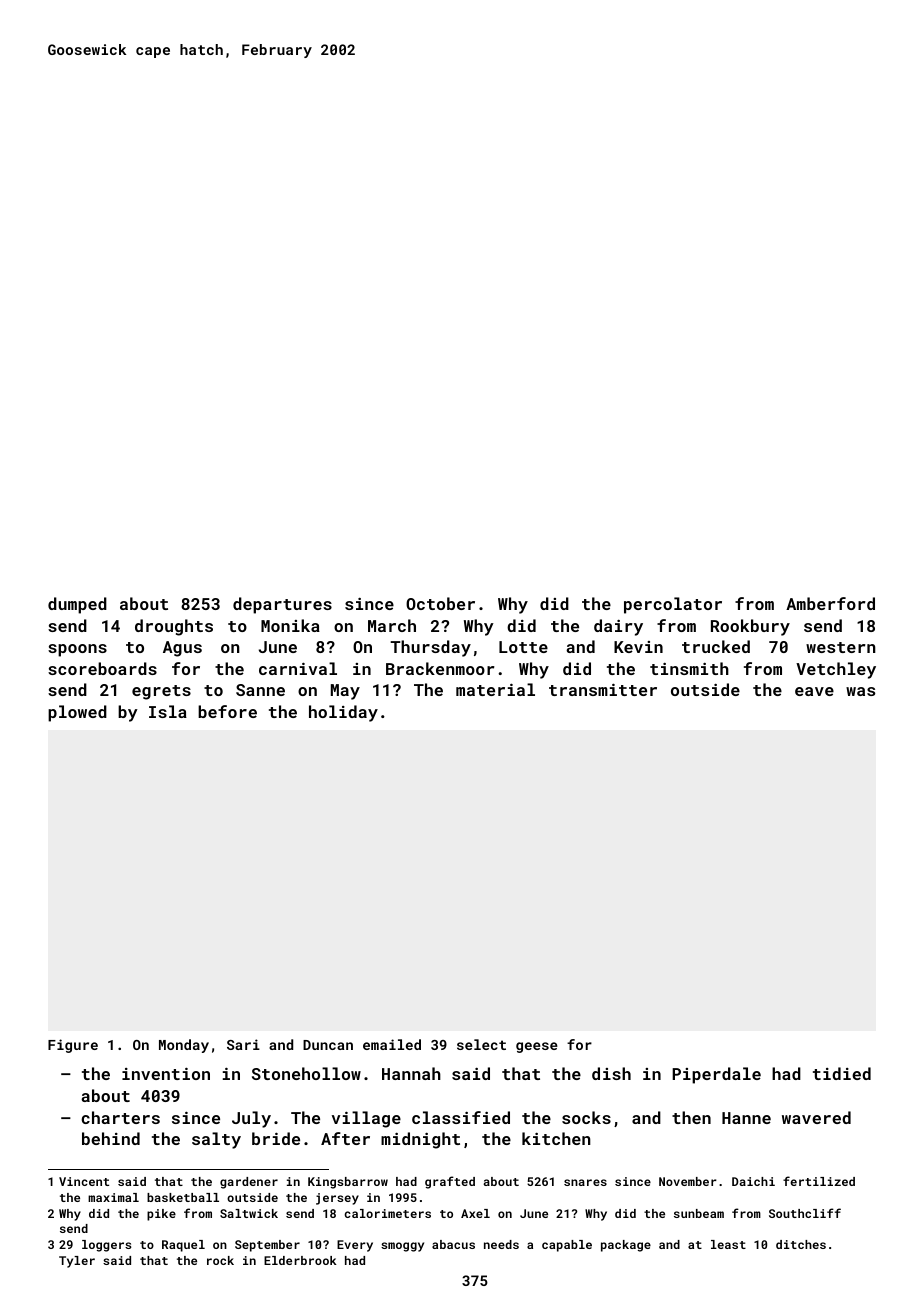 The image size is (924, 1308). Describe the element at coordinates (618, 627) in the screenshot. I see `dairy` at that location.
